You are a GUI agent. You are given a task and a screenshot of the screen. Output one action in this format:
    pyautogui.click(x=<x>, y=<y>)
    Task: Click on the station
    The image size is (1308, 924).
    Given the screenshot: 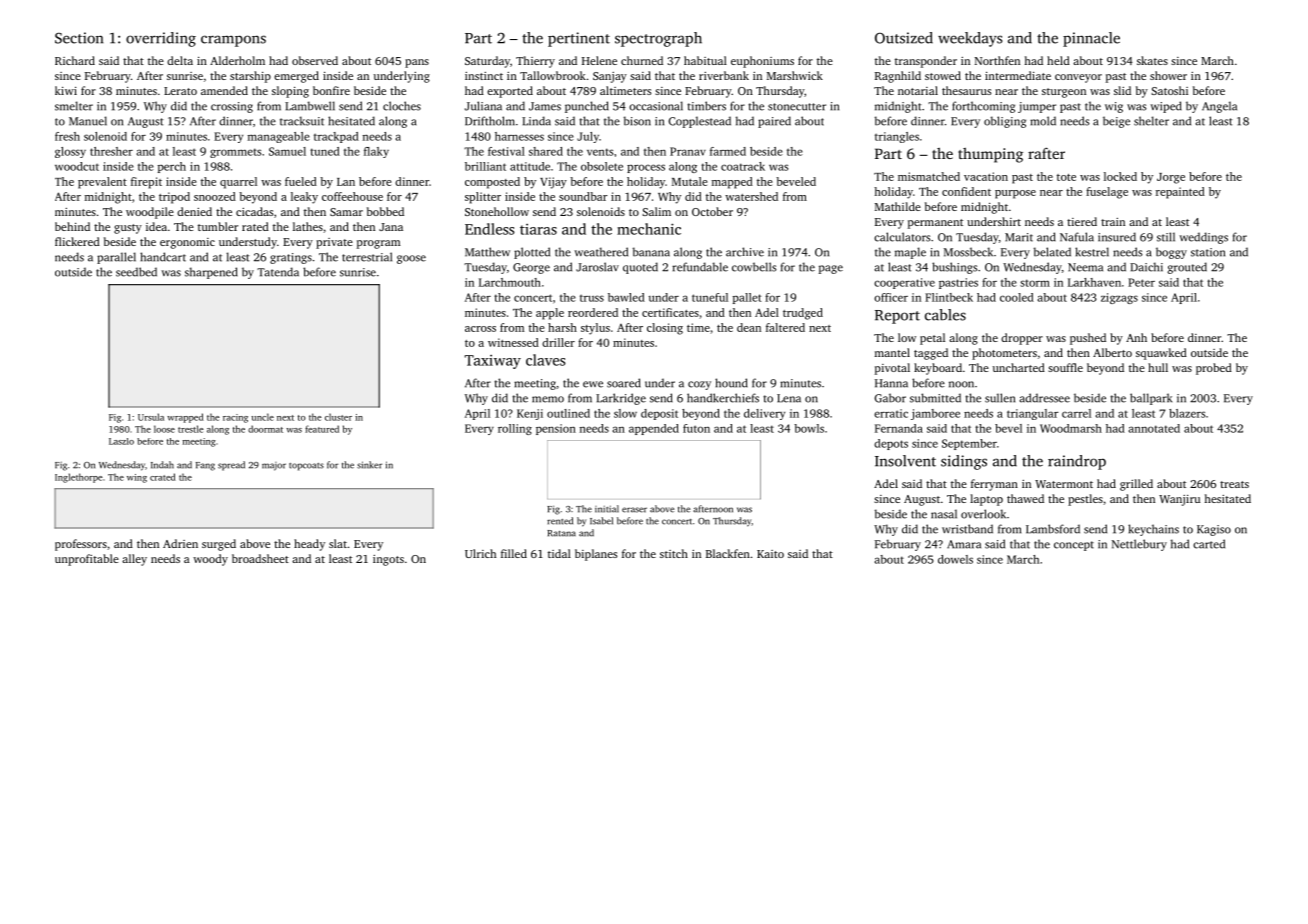 What is the action you would take?
    pyautogui.click(x=1208, y=252)
